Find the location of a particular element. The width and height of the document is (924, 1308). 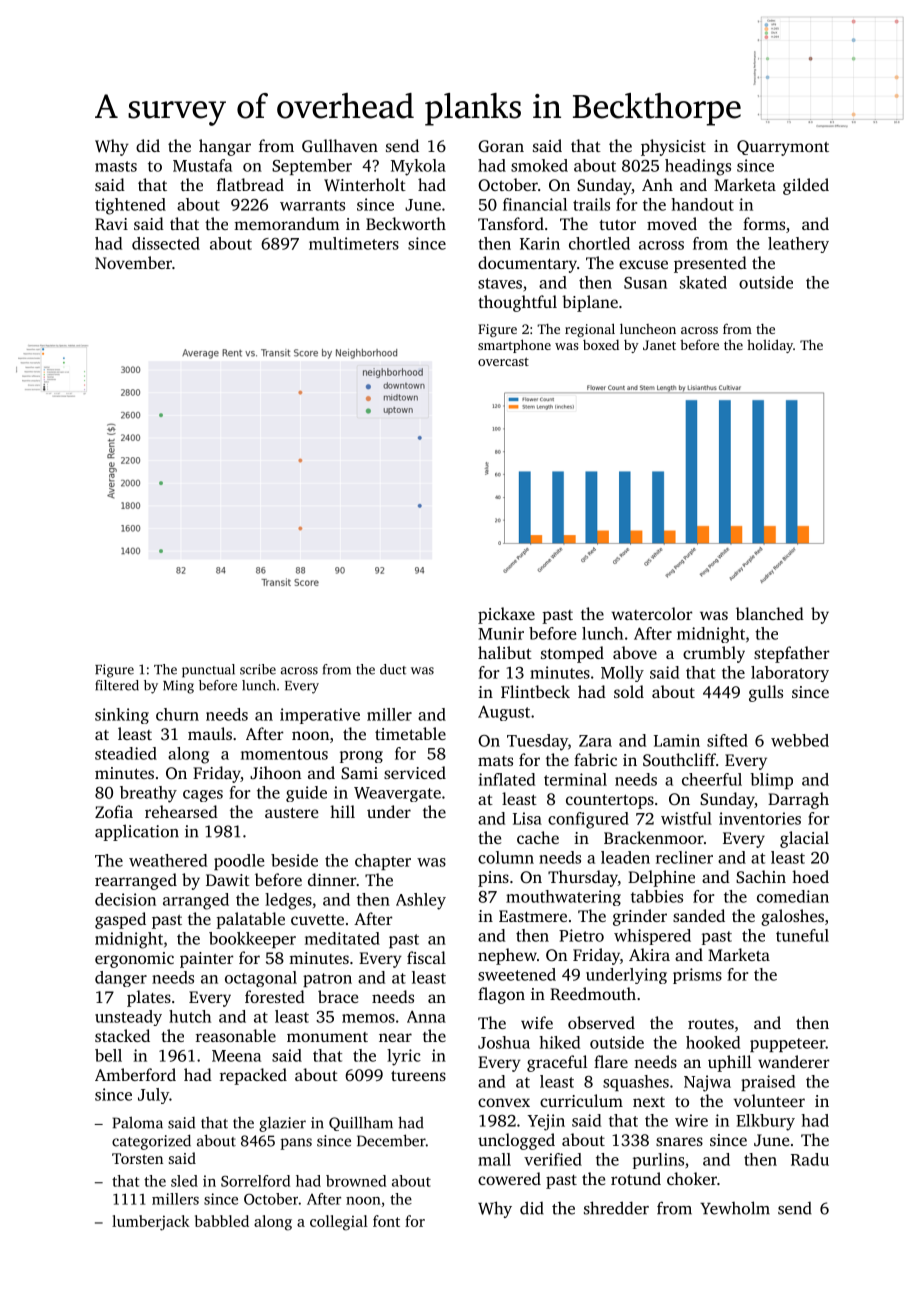

galoshes is located at coordinates (792, 917).
